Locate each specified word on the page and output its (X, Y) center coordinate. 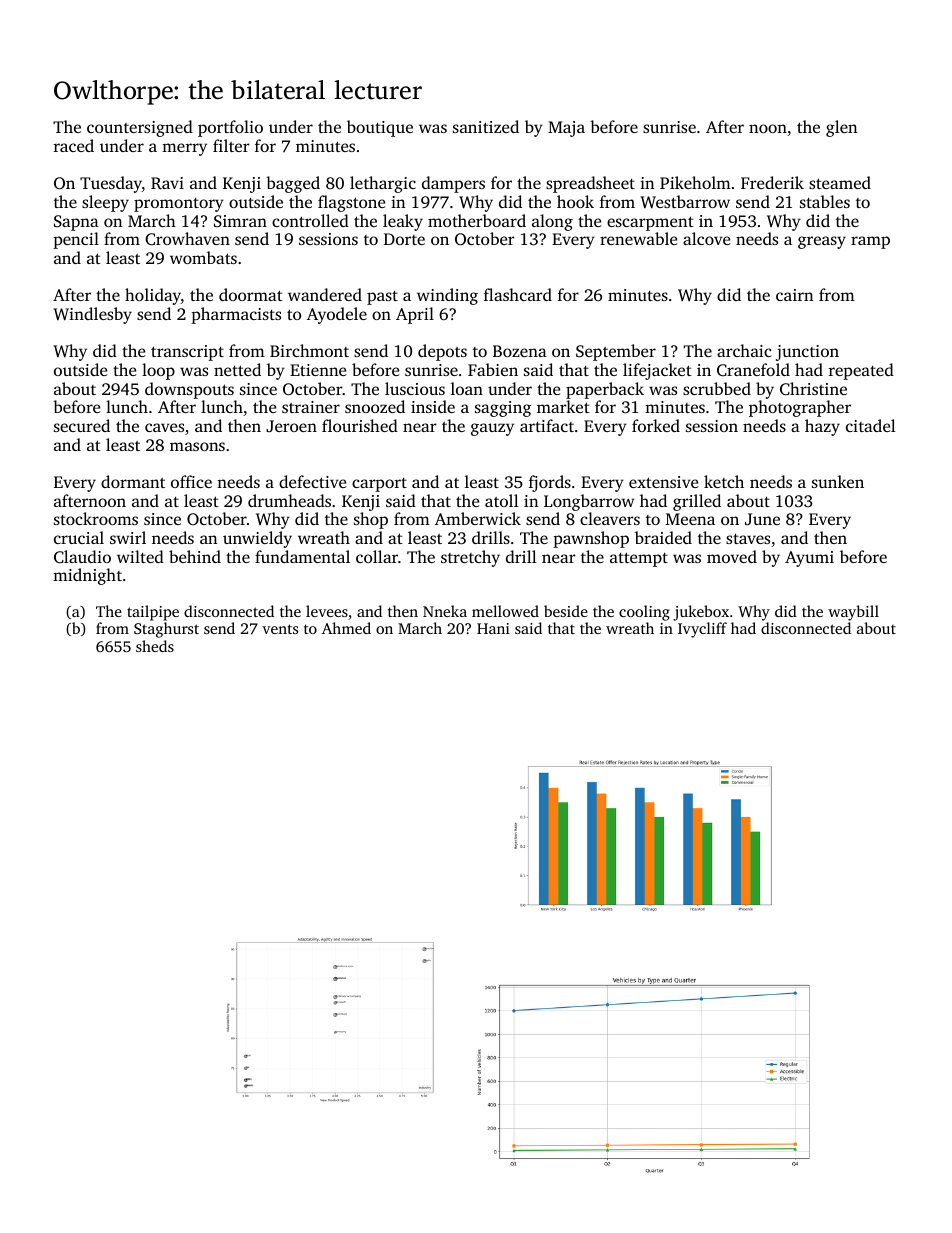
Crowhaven (187, 239)
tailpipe (153, 613)
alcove (706, 238)
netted (237, 369)
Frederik (772, 182)
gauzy (492, 429)
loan (467, 388)
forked (656, 425)
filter (231, 145)
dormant (133, 481)
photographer (800, 408)
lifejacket (657, 371)
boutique (380, 128)
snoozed (375, 406)
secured (82, 425)
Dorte (404, 239)
